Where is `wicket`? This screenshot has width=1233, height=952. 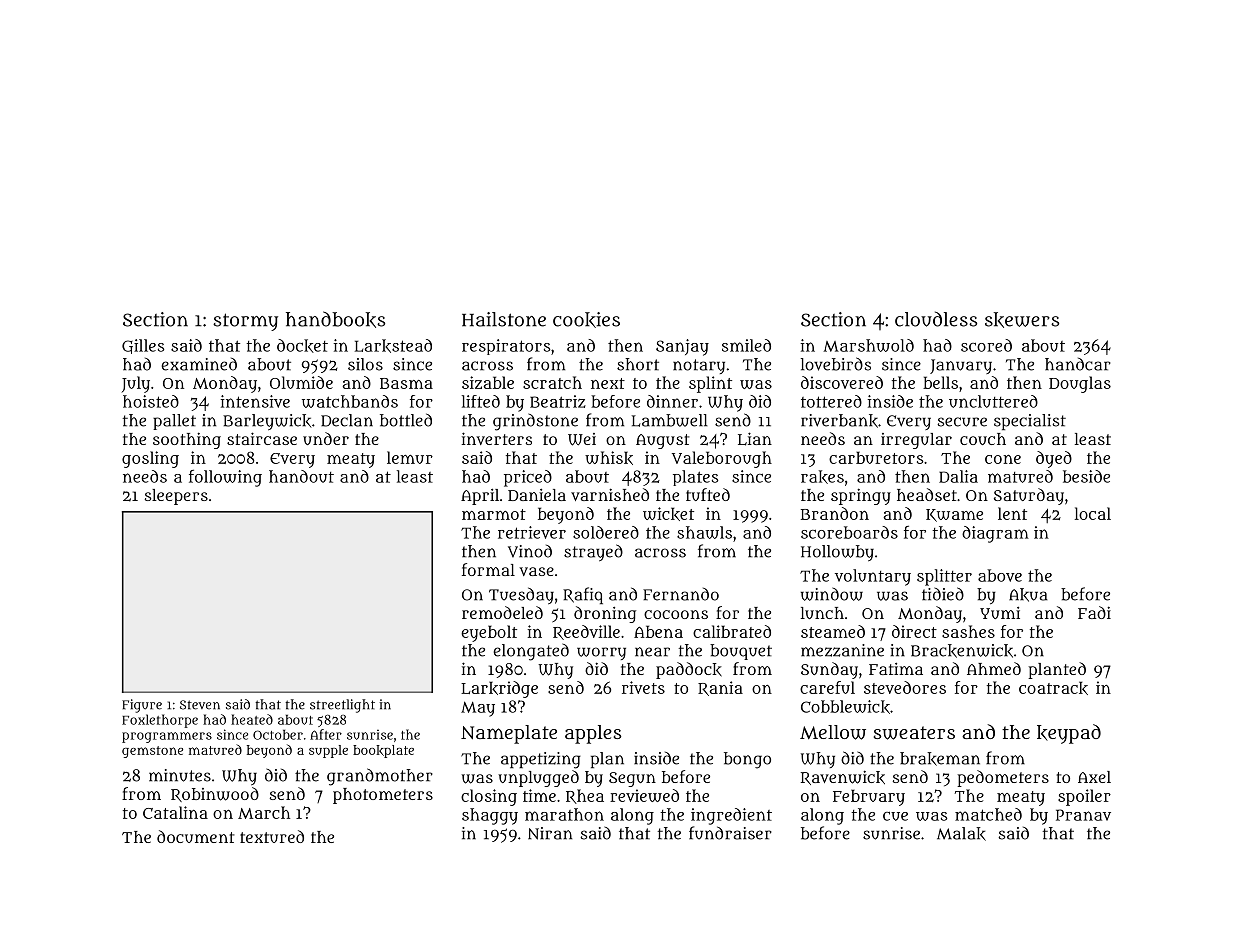 wicket is located at coordinates (668, 514).
